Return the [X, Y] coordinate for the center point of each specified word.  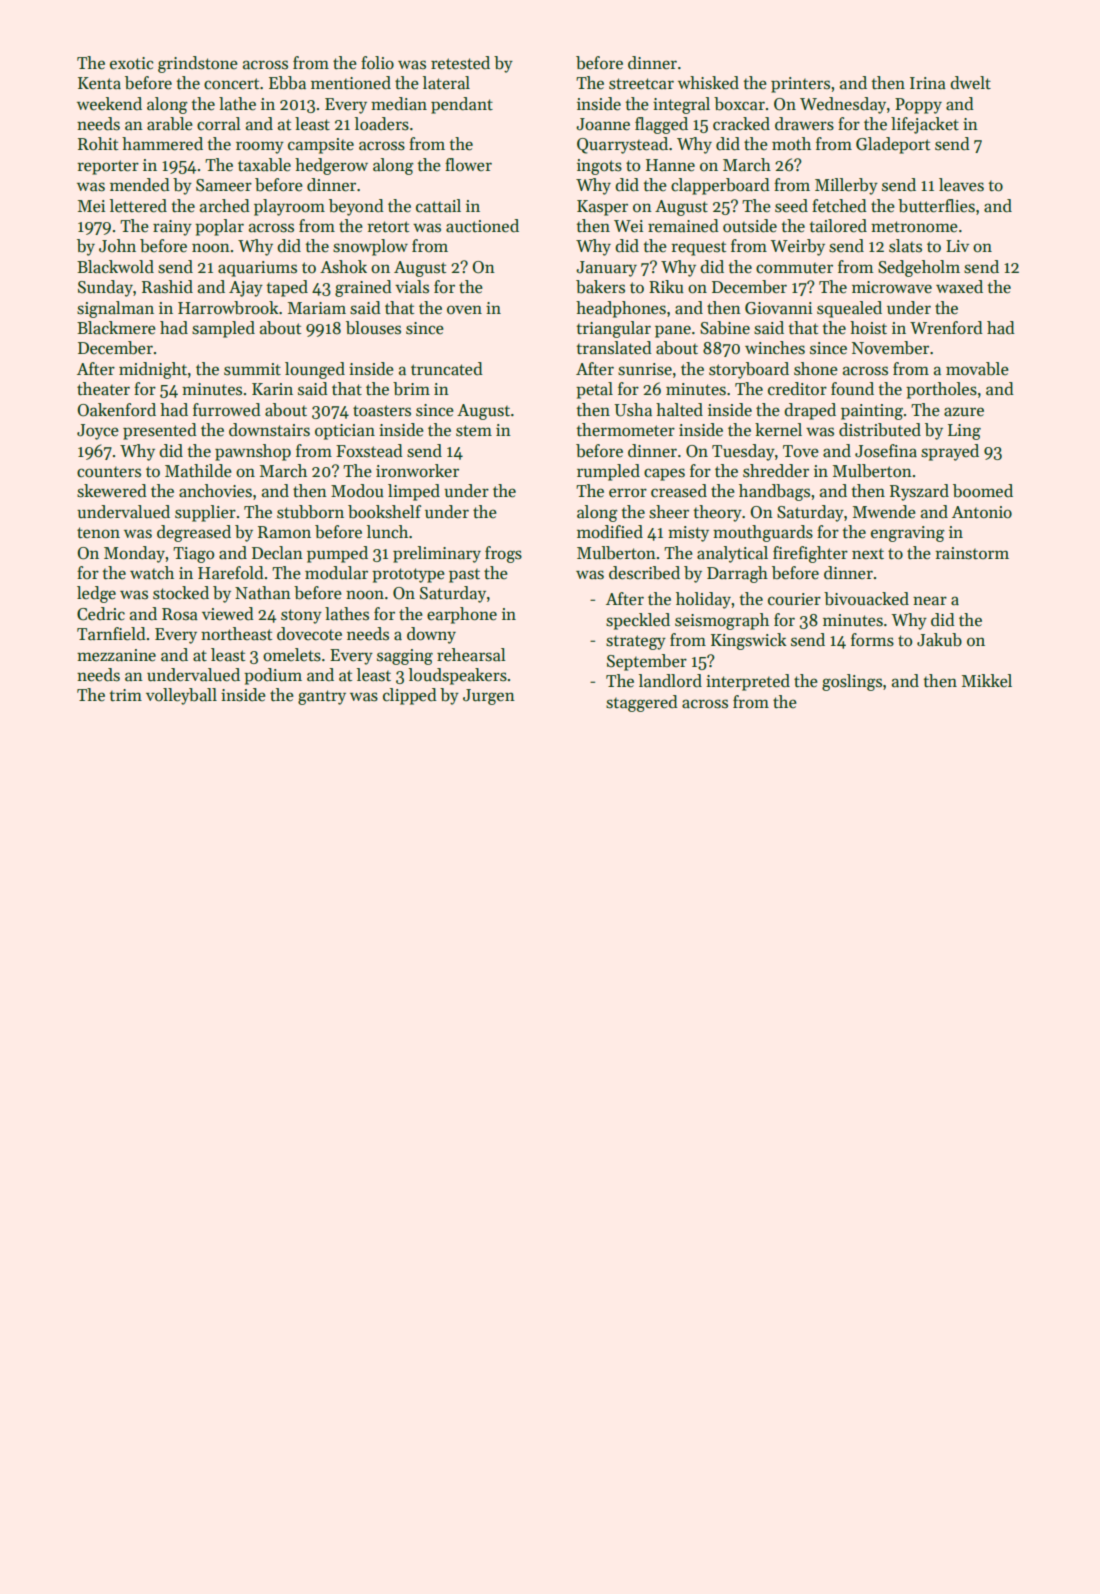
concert [231, 84]
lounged [315, 370]
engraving [908, 534]
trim [126, 695]
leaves [961, 185]
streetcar [641, 84]
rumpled [608, 472]
